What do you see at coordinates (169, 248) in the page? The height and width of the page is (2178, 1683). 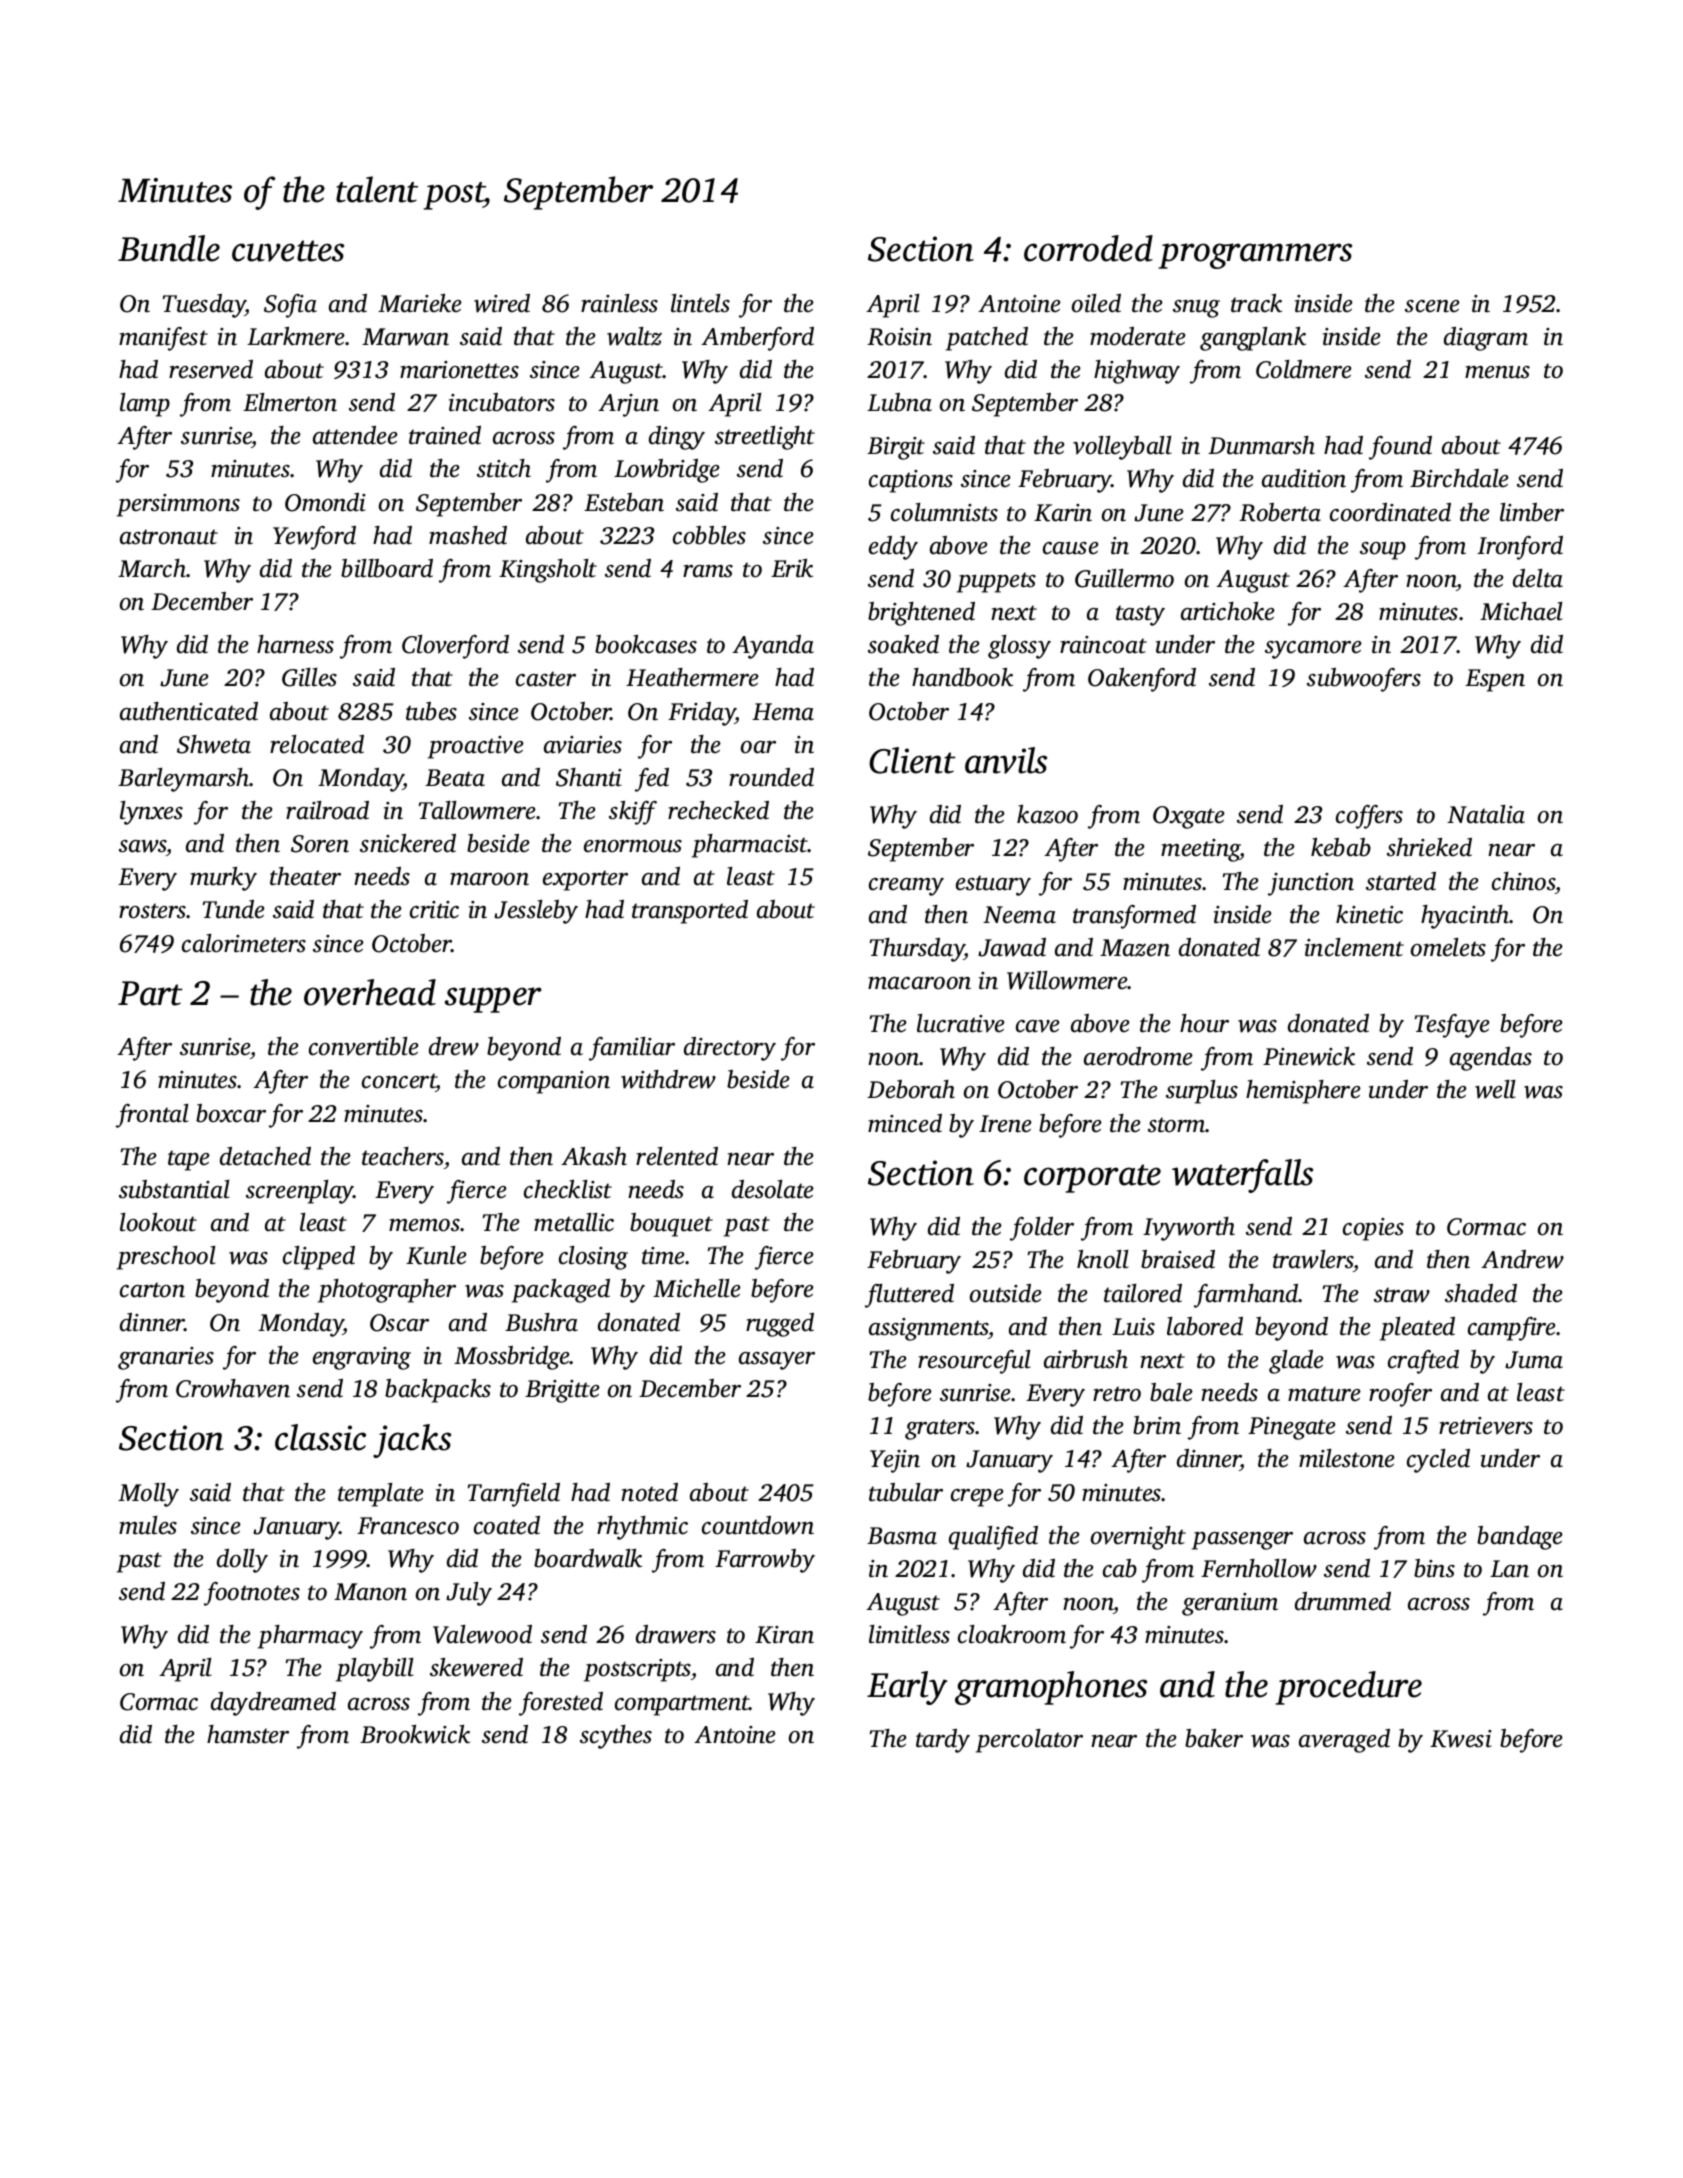 I see `Bundle` at bounding box center [169, 248].
